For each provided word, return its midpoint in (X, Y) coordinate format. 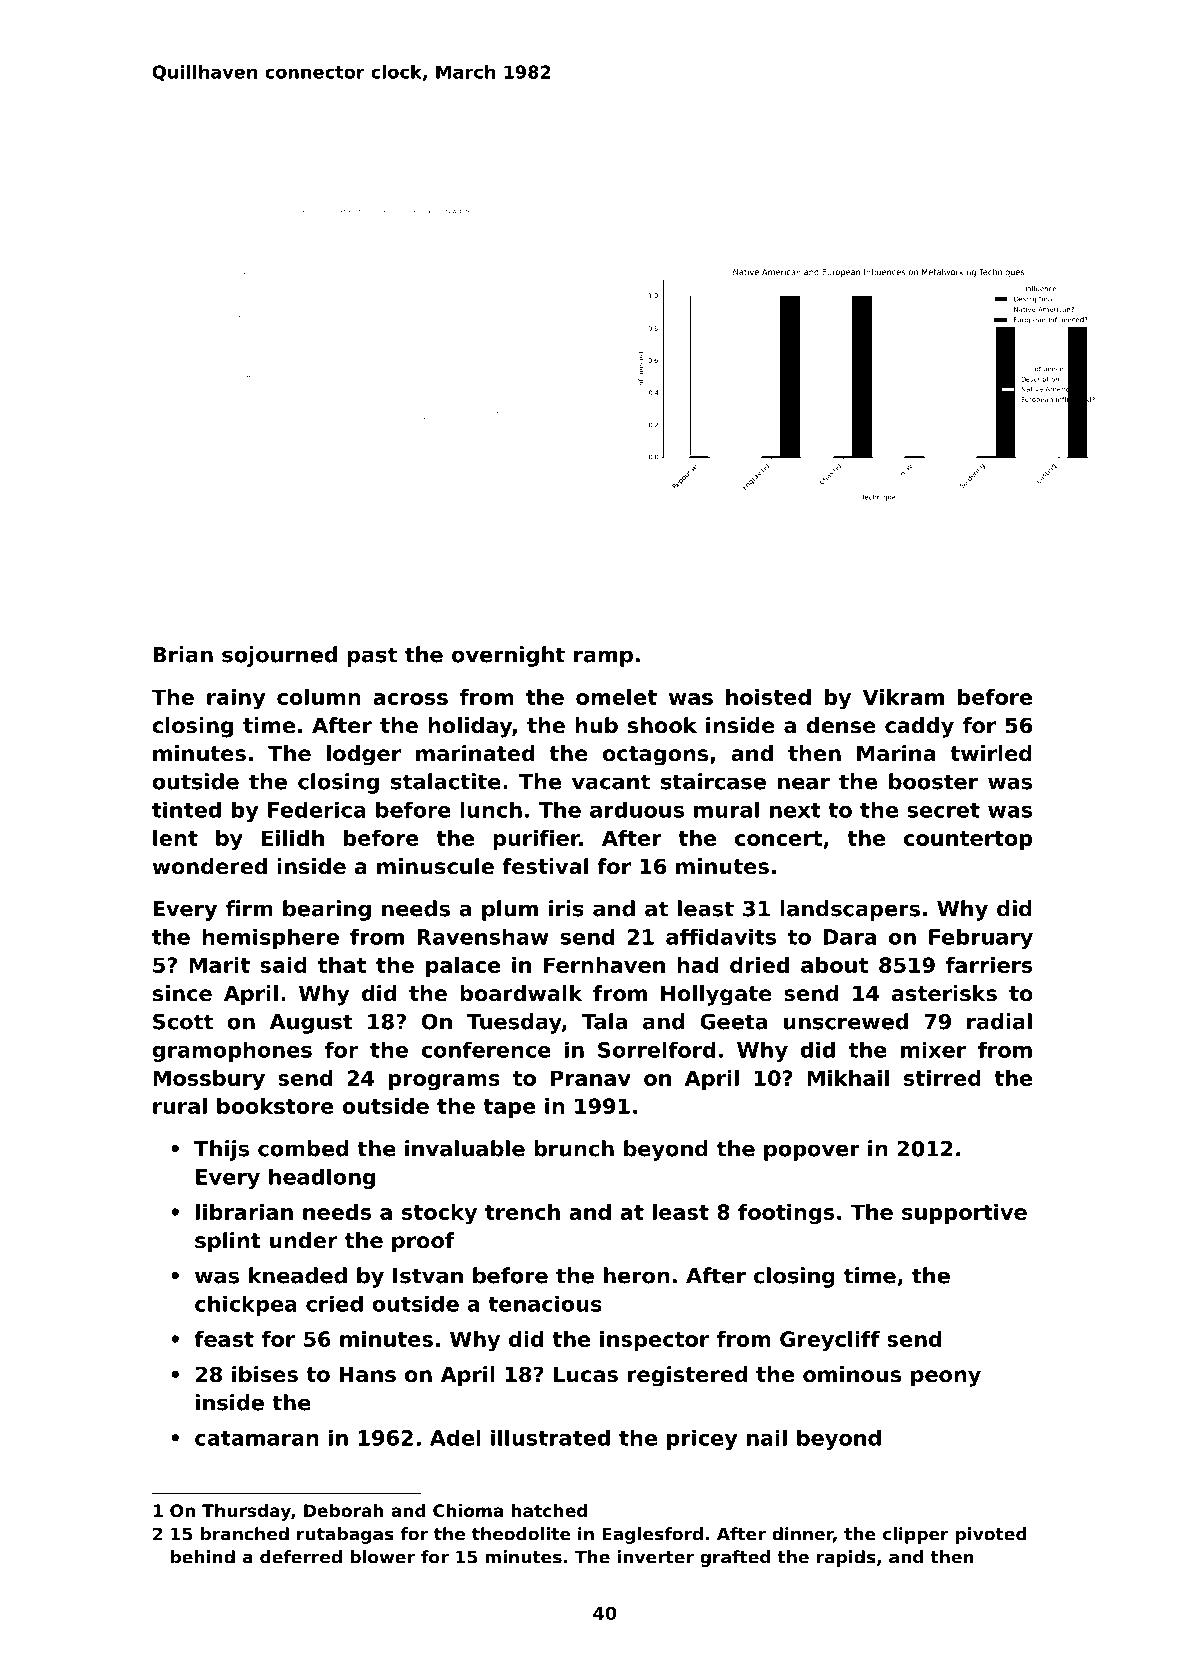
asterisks (944, 993)
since (182, 993)
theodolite (521, 1534)
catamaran (257, 1438)
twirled (991, 753)
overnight (508, 656)
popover (812, 1152)
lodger (364, 755)
